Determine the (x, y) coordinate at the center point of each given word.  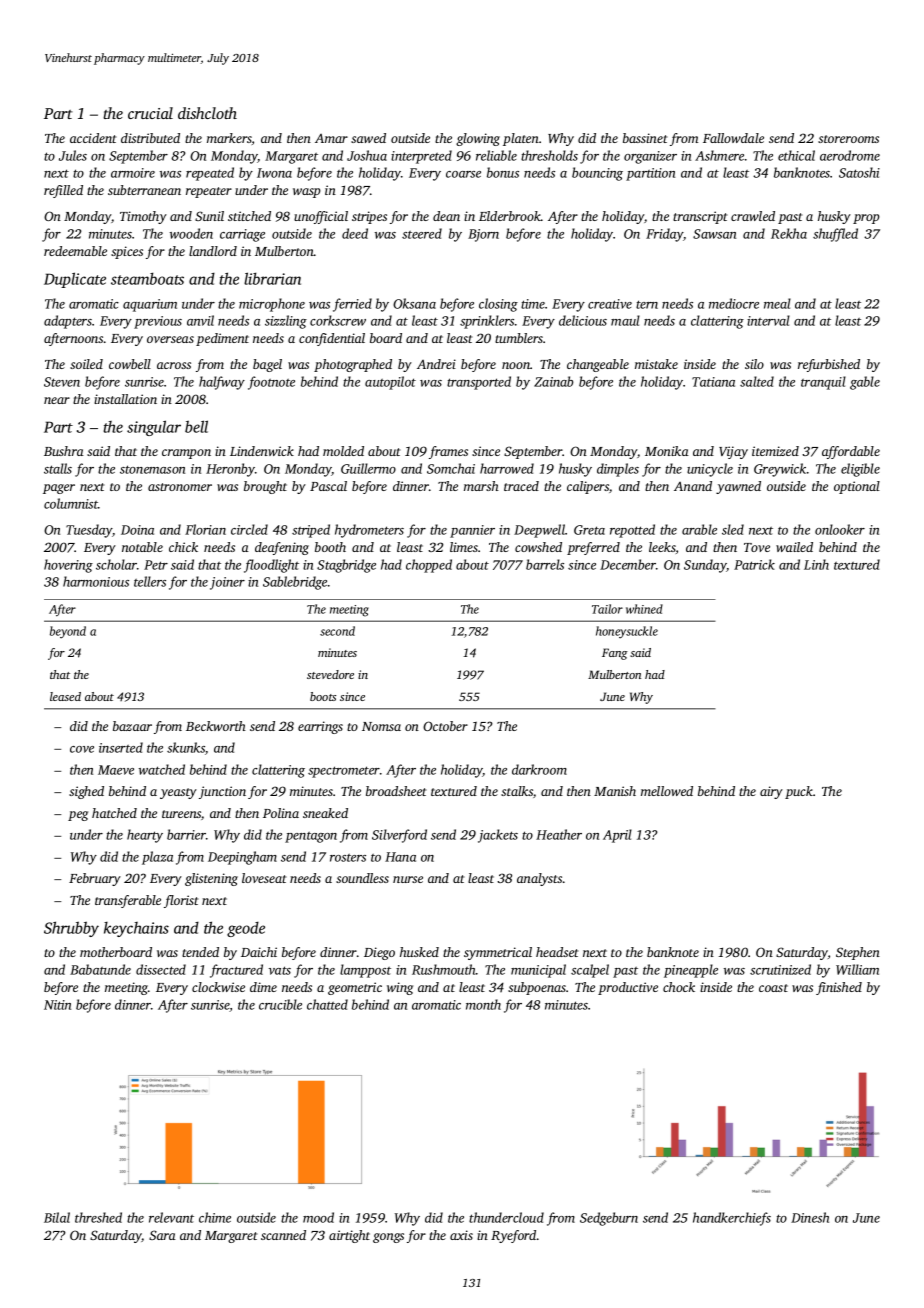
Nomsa (381, 726)
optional (857, 487)
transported (479, 383)
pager (59, 489)
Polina (281, 813)
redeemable (75, 251)
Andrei (436, 364)
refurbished (829, 365)
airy (771, 792)
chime (215, 1217)
